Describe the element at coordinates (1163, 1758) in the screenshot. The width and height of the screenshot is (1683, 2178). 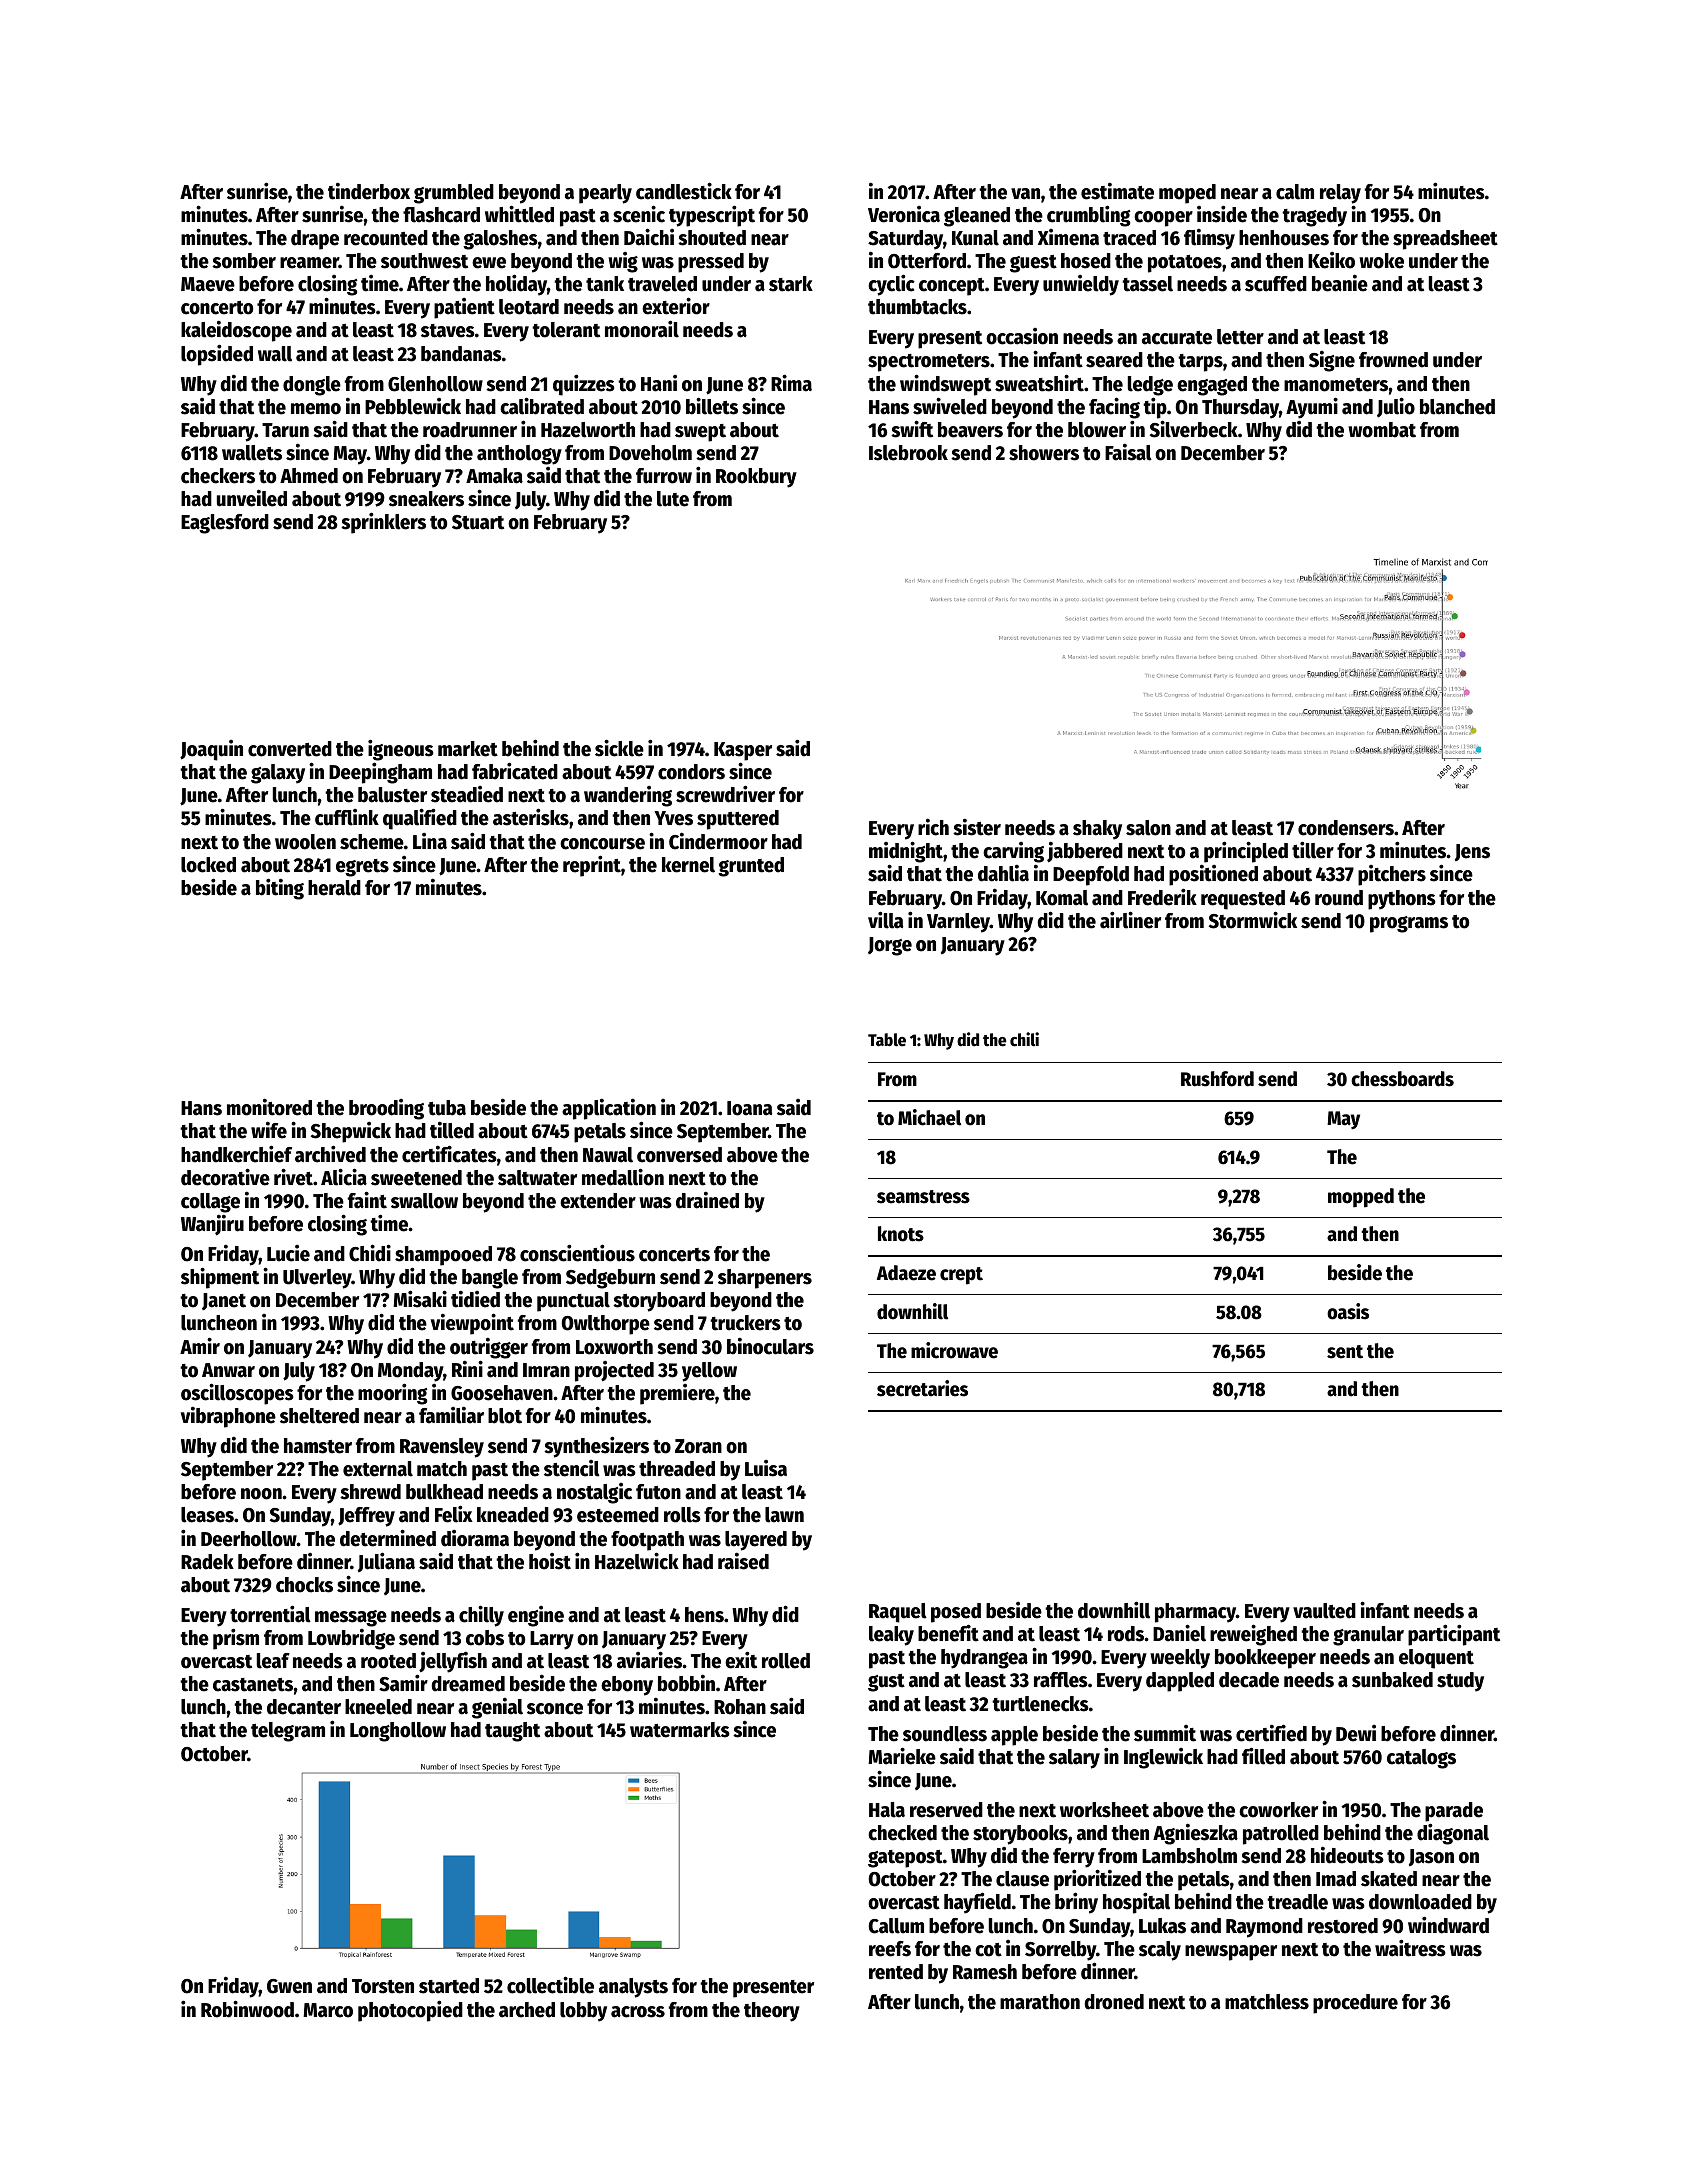
I see `Inglewick` at that location.
